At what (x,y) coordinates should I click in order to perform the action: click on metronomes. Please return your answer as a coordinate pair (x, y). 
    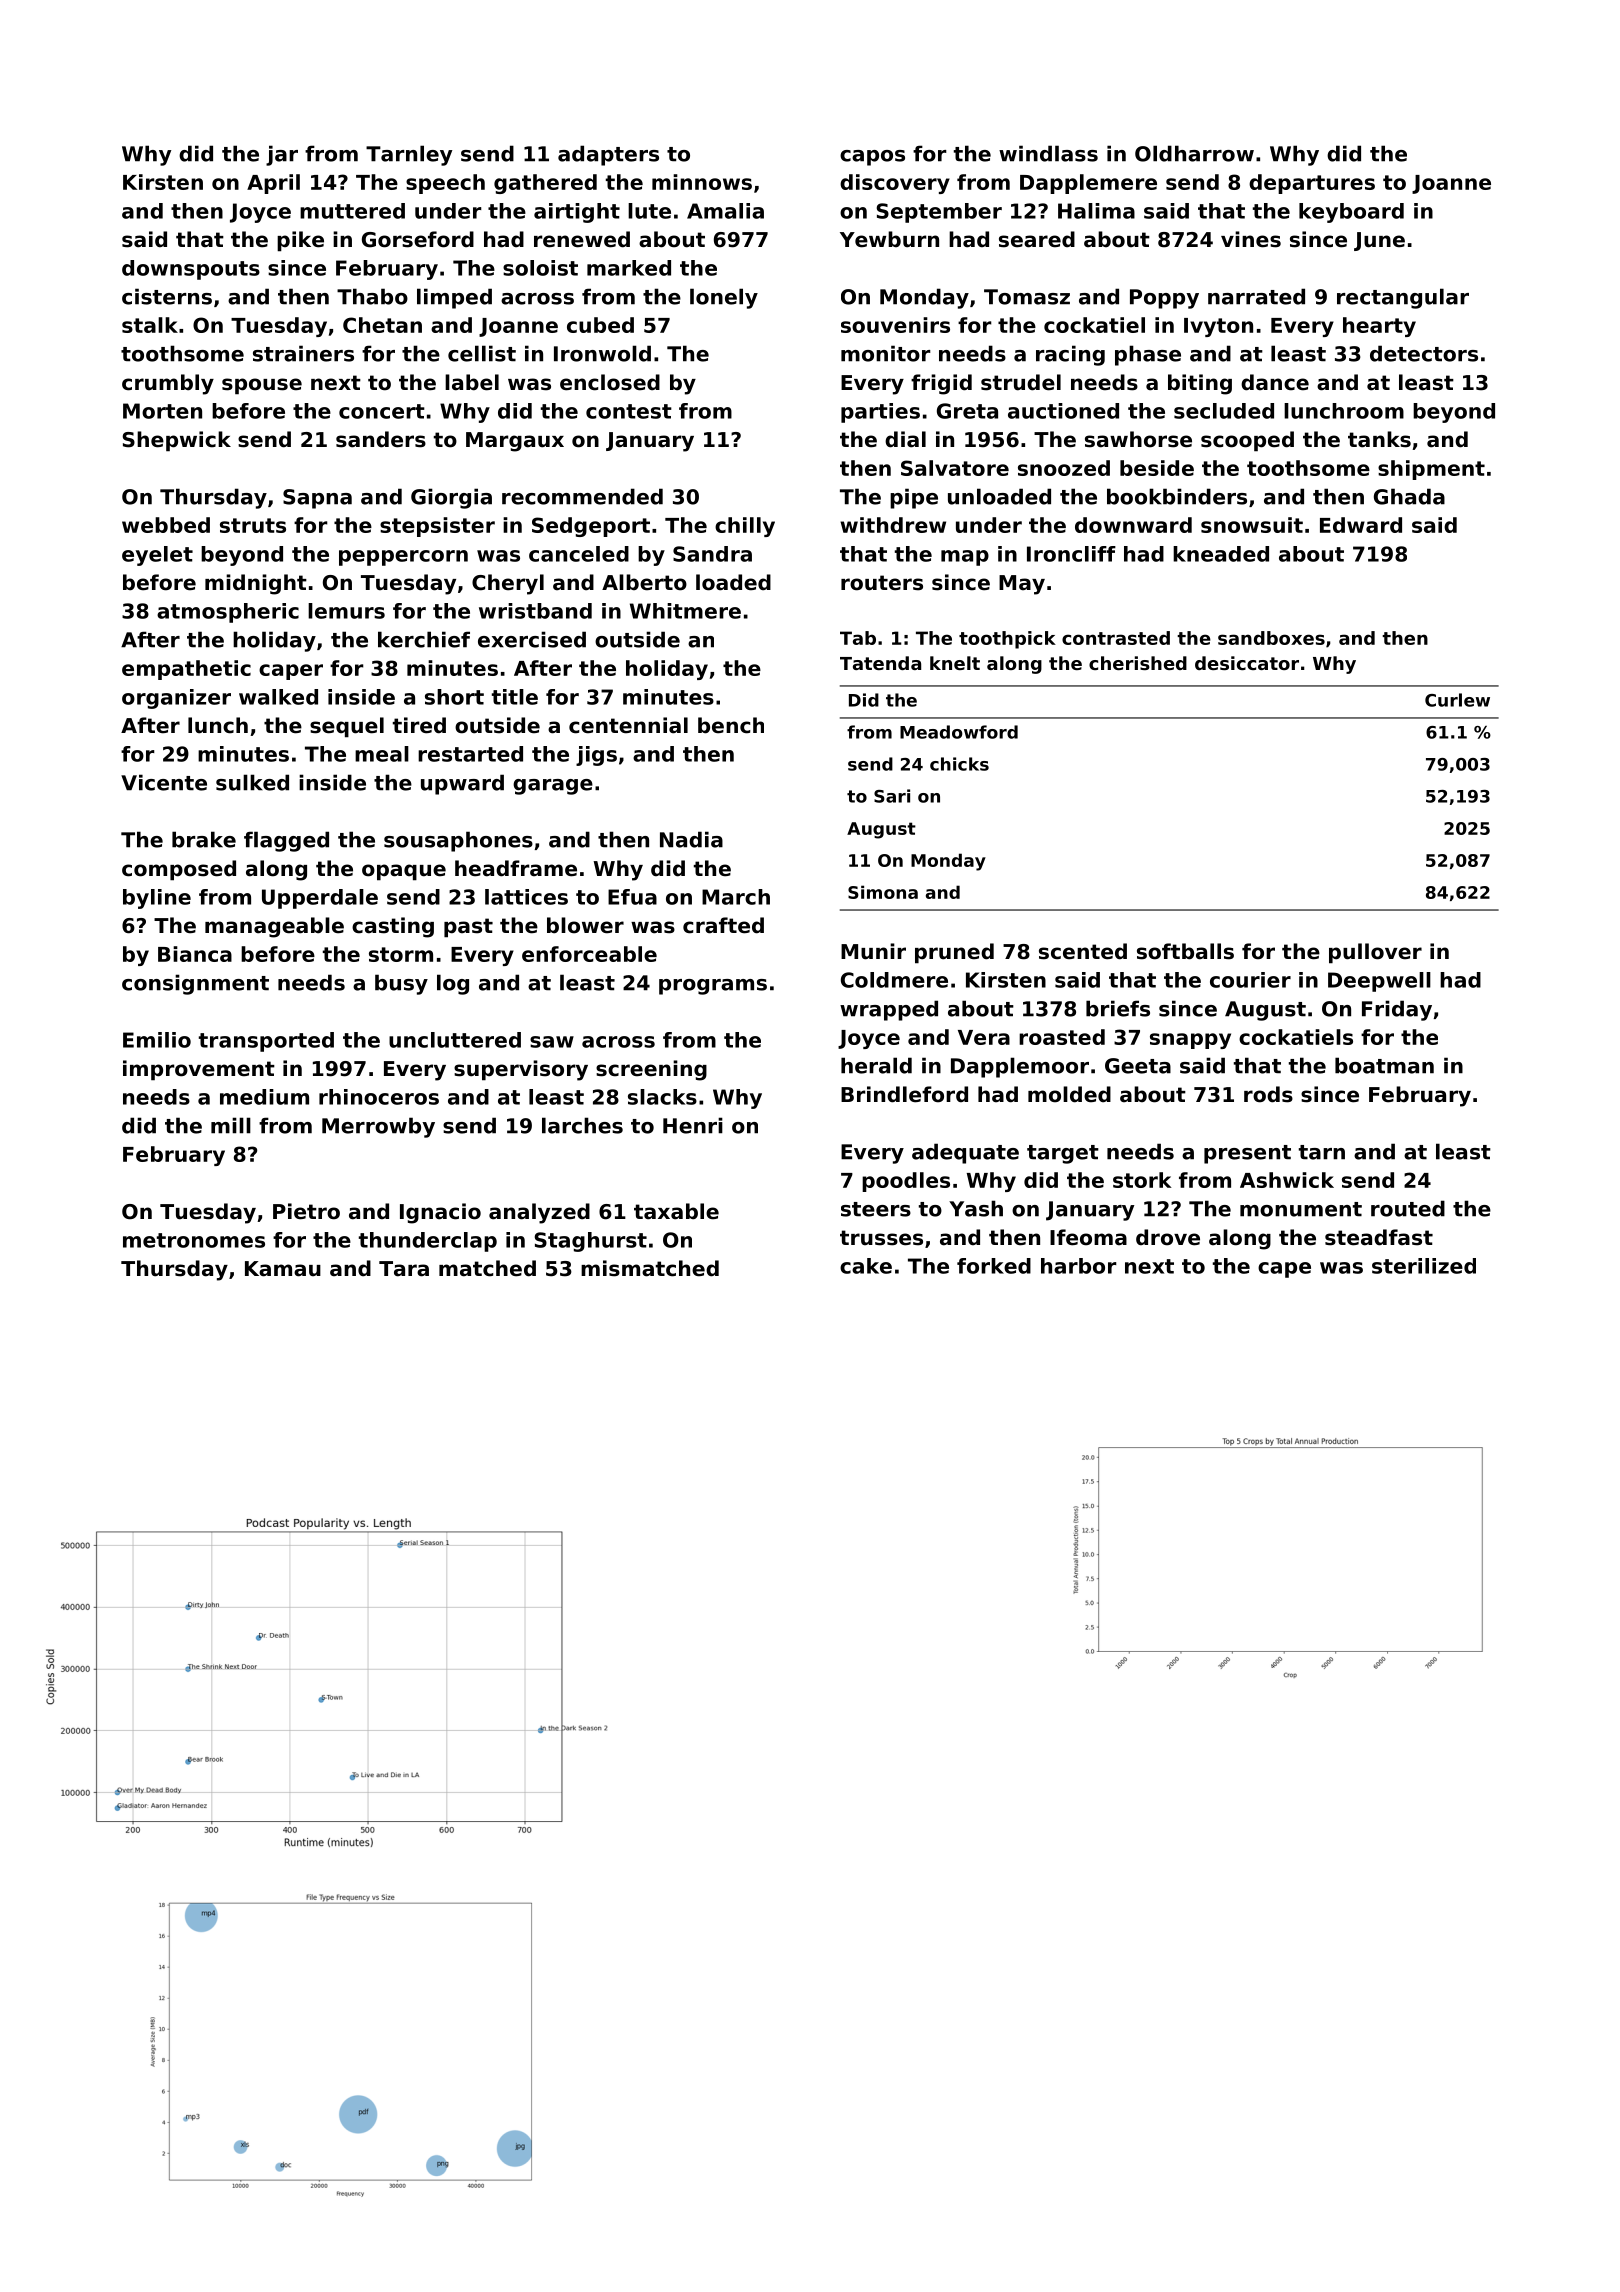
    Looking at the image, I should click on (194, 1240).
